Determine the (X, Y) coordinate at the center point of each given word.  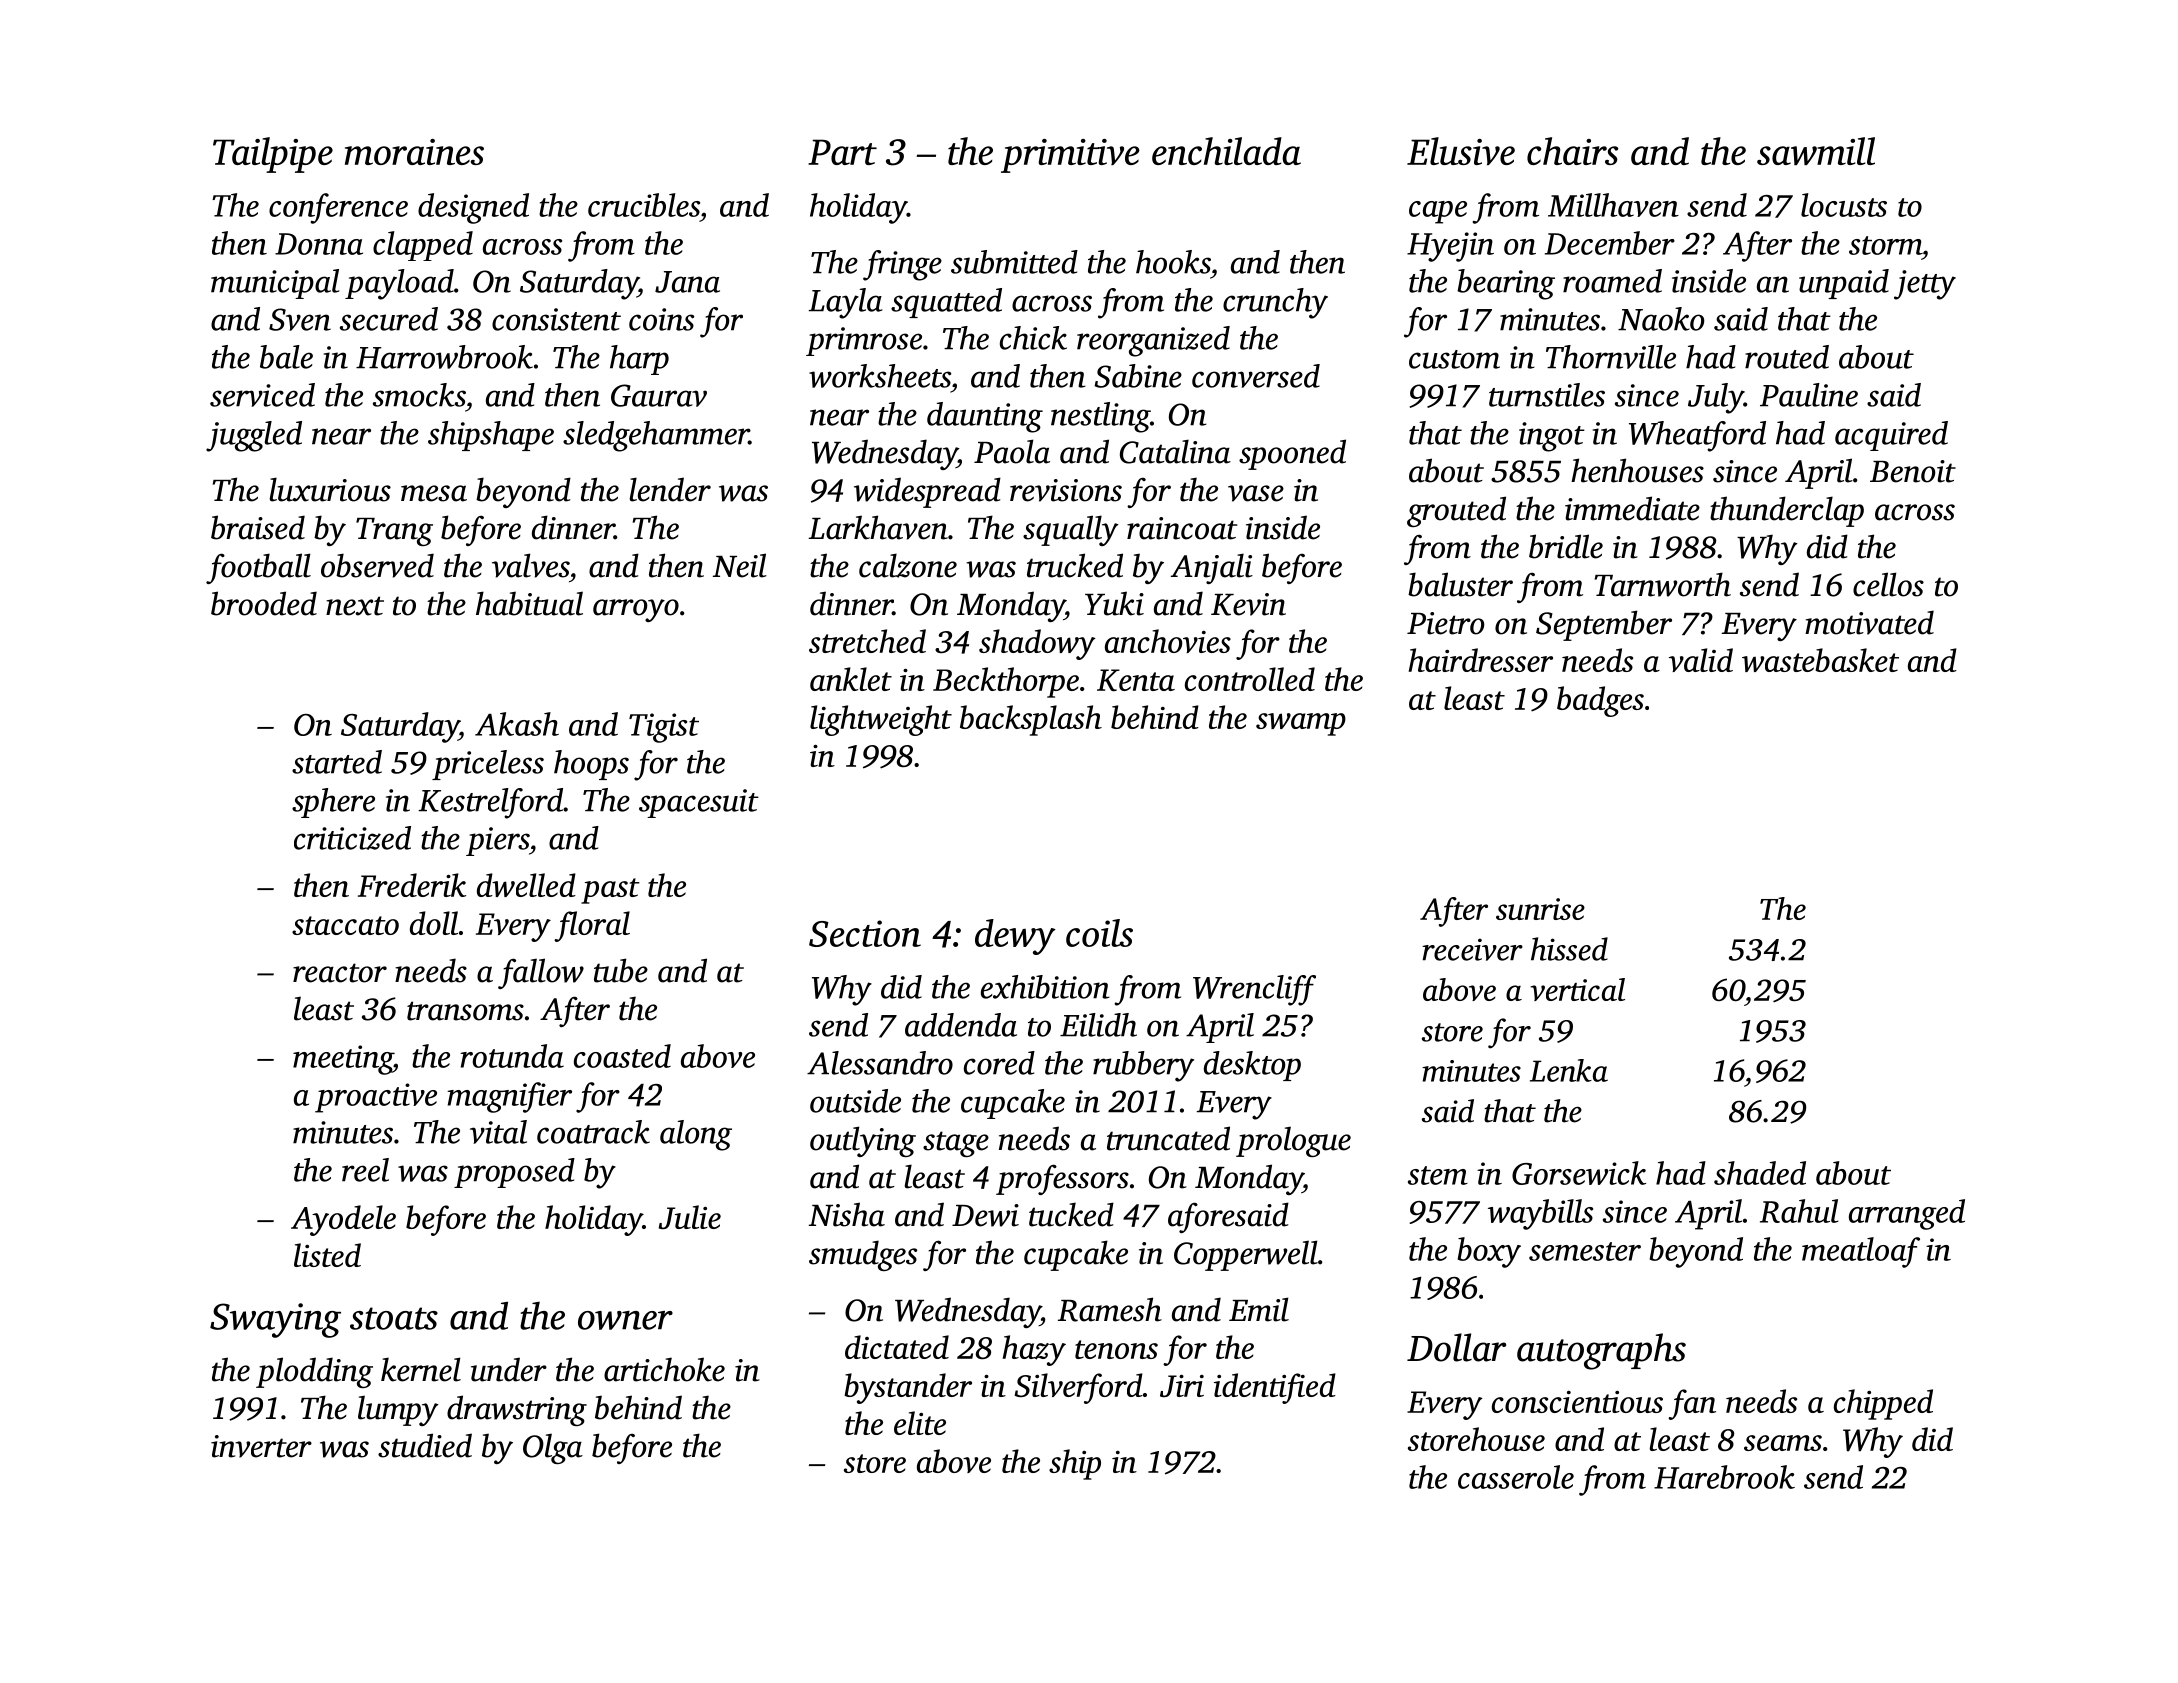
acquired (1891, 436)
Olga (553, 1448)
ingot (1552, 437)
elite (920, 1423)
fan (1692, 1404)
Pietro (1446, 623)
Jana (687, 282)
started (337, 762)
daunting (985, 417)
